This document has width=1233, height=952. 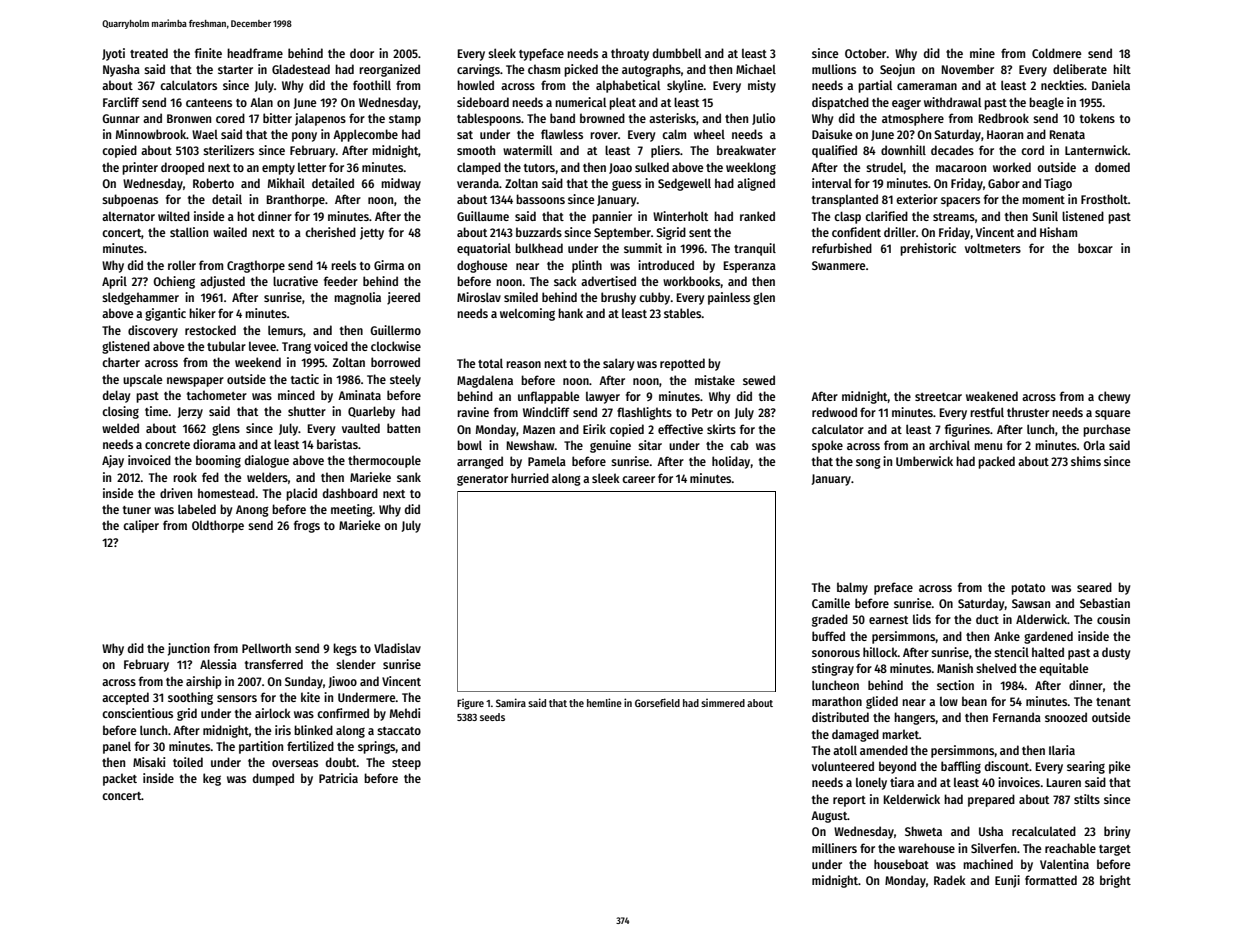 What do you see at coordinates (527, 314) in the document?
I see `welcoming` at bounding box center [527, 314].
